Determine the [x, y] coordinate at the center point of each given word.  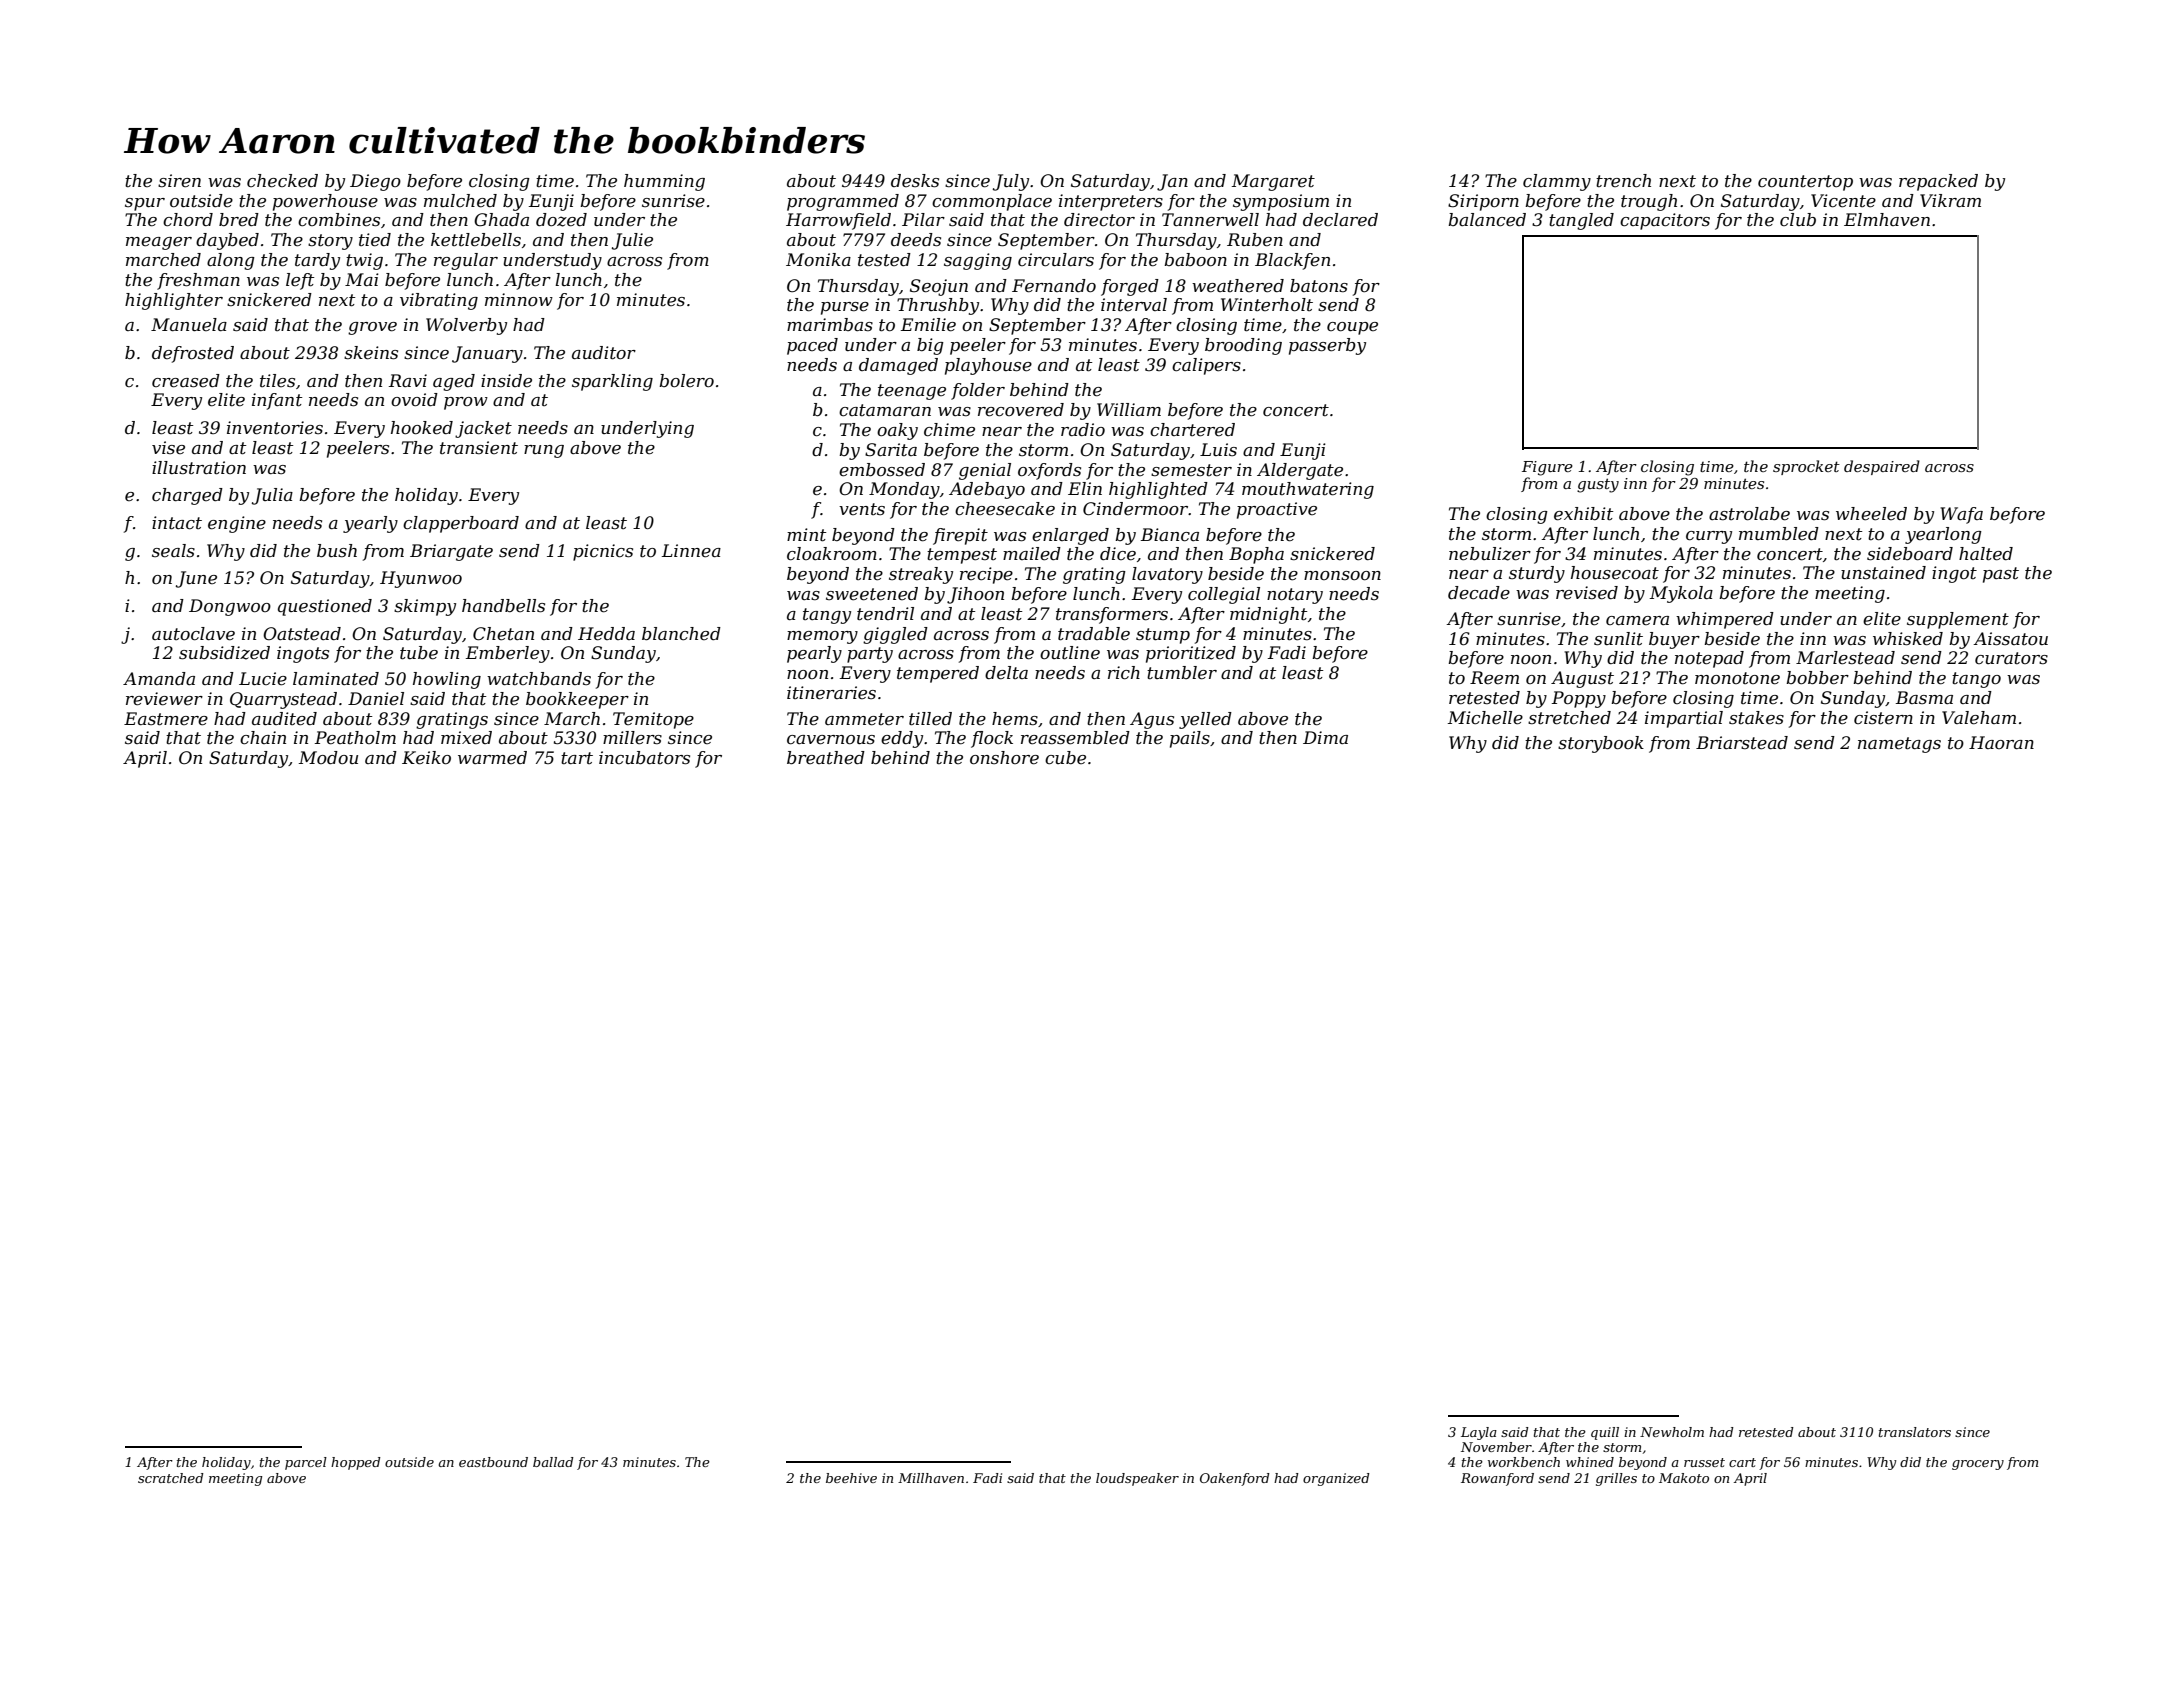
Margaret [1273, 182]
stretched [1569, 718]
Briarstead [1742, 743]
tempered [938, 674]
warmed [492, 757]
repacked [1938, 182]
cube [1065, 757]
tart [577, 758]
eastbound [493, 1462]
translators [1915, 1432]
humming [664, 182]
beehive [851, 1478]
